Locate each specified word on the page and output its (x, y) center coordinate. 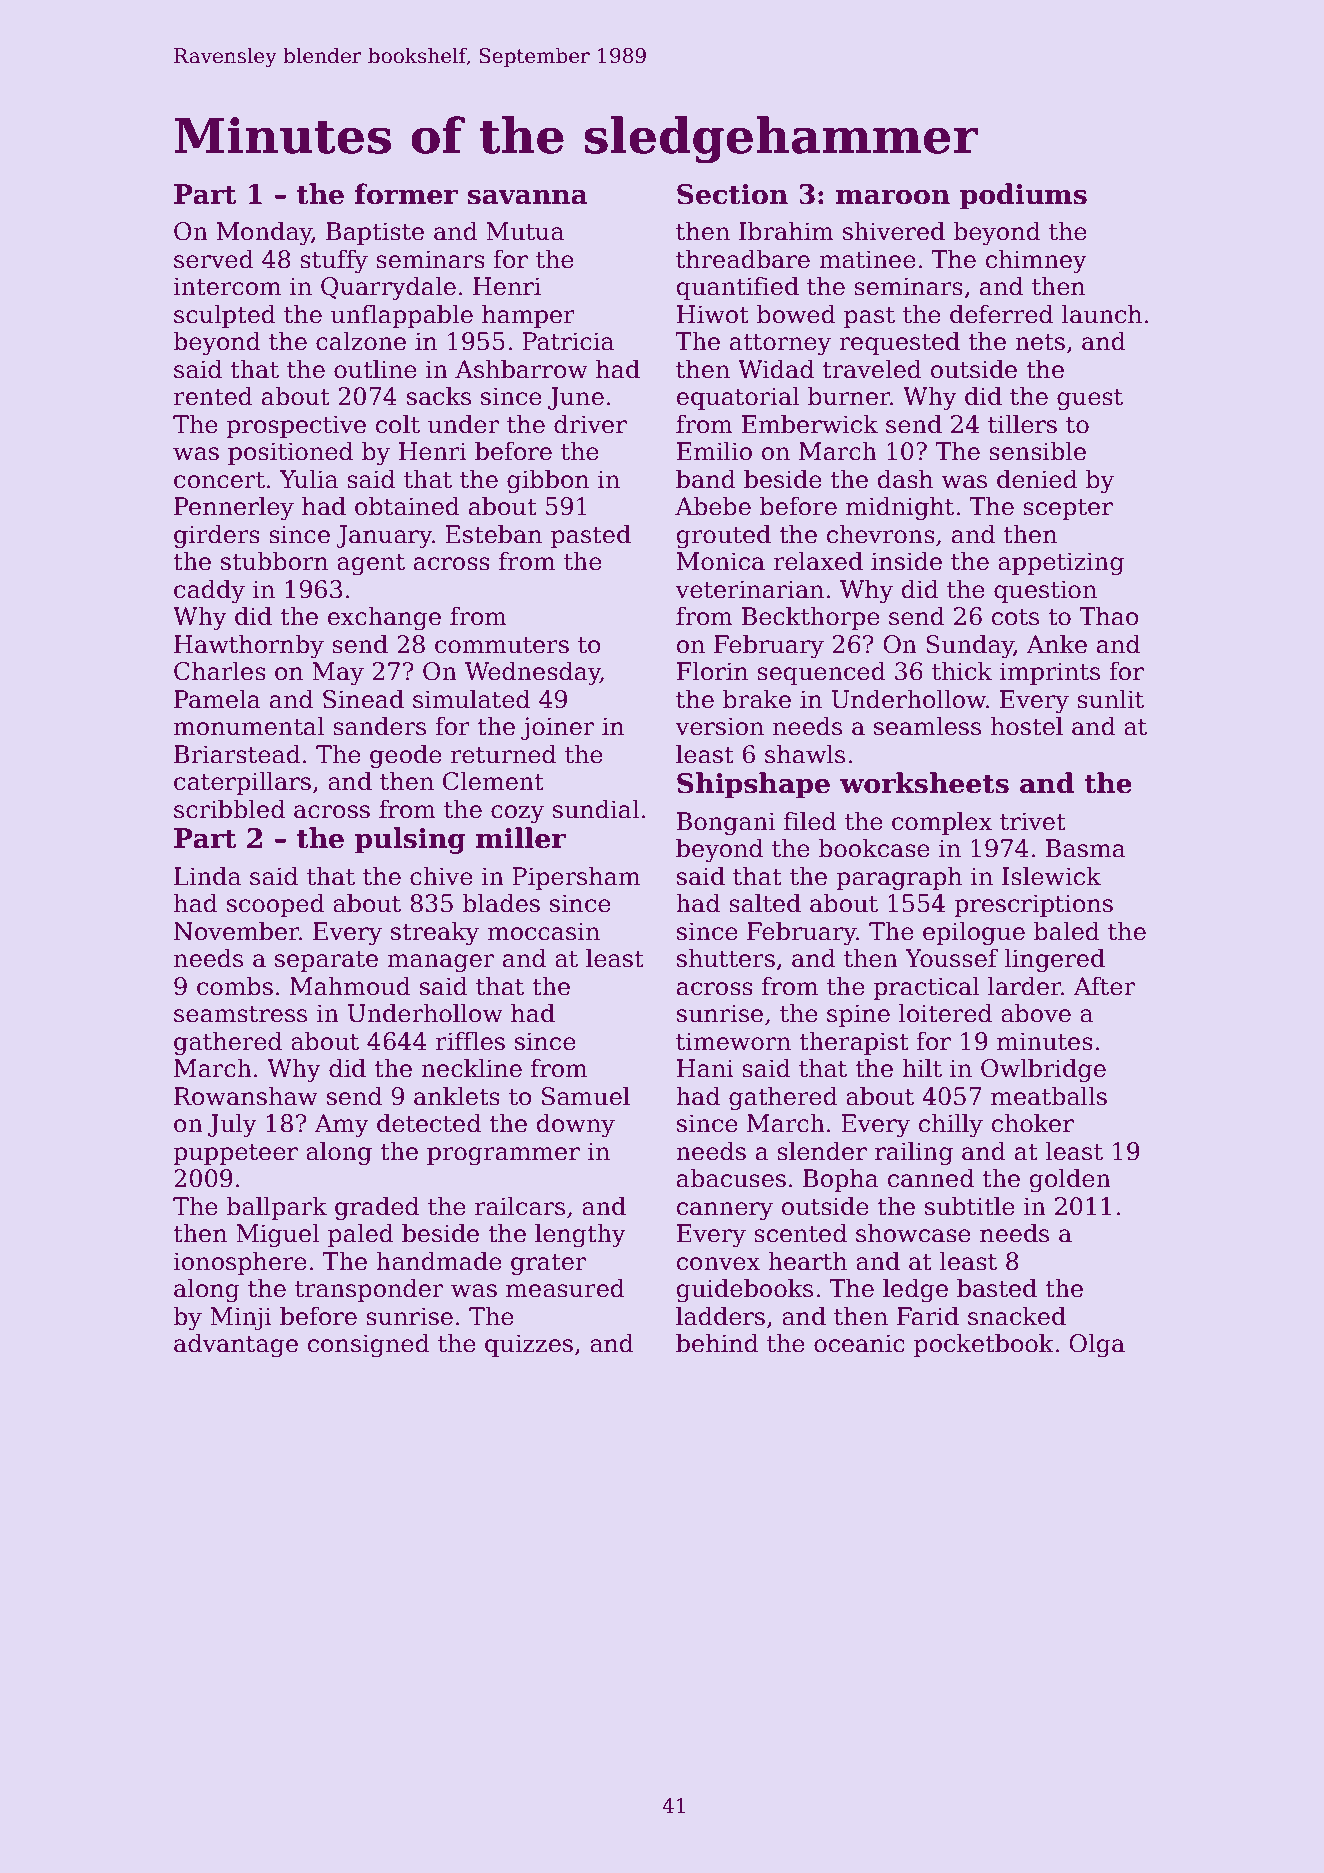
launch (1102, 314)
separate (326, 961)
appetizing (1061, 563)
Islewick (1051, 876)
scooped (276, 905)
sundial (596, 809)
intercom (227, 286)
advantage (236, 1345)
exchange (384, 618)
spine (858, 1015)
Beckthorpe (811, 618)
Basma (1086, 848)
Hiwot (713, 314)
